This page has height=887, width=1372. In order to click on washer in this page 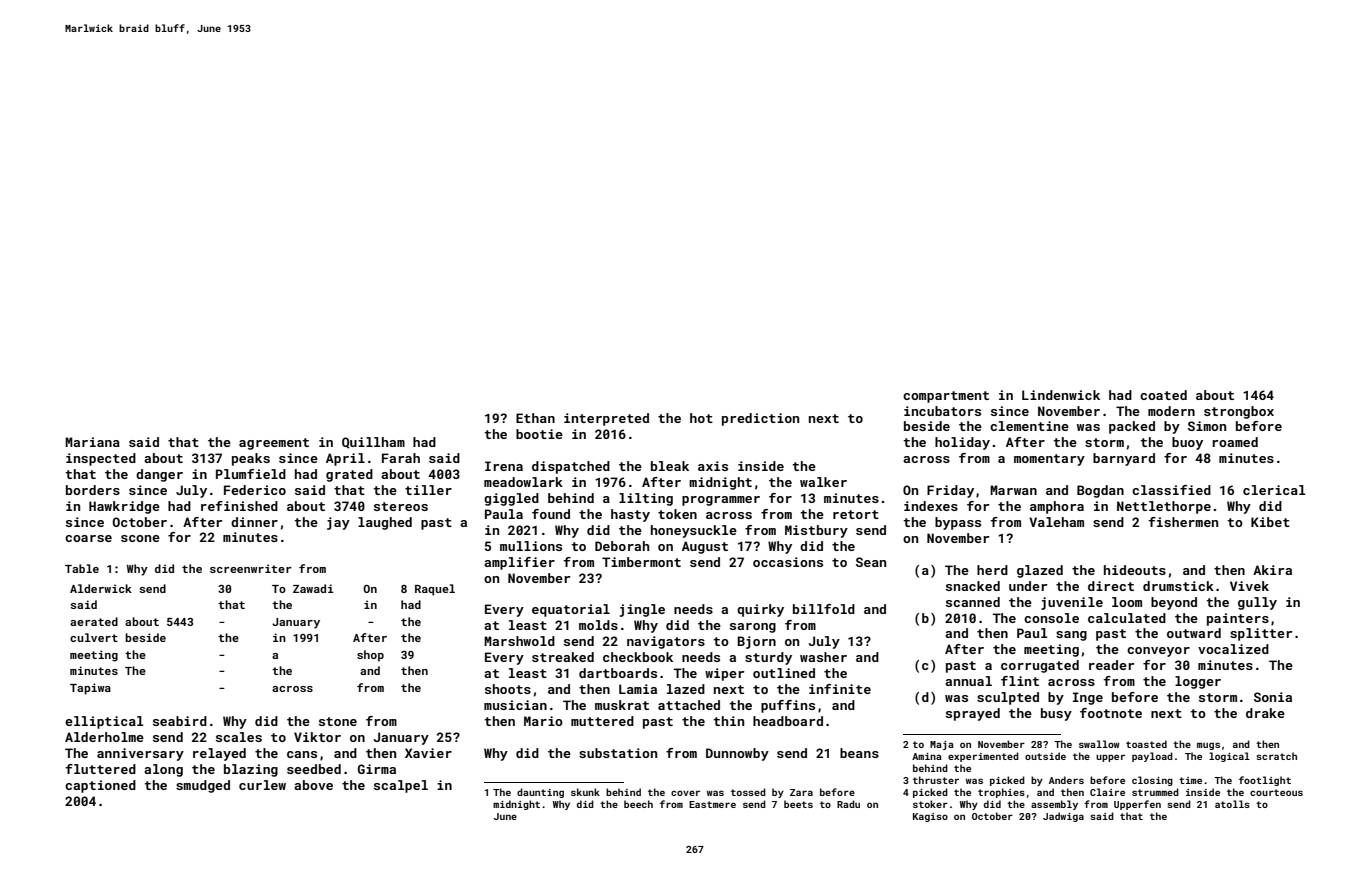, I will do `click(823, 657)`.
